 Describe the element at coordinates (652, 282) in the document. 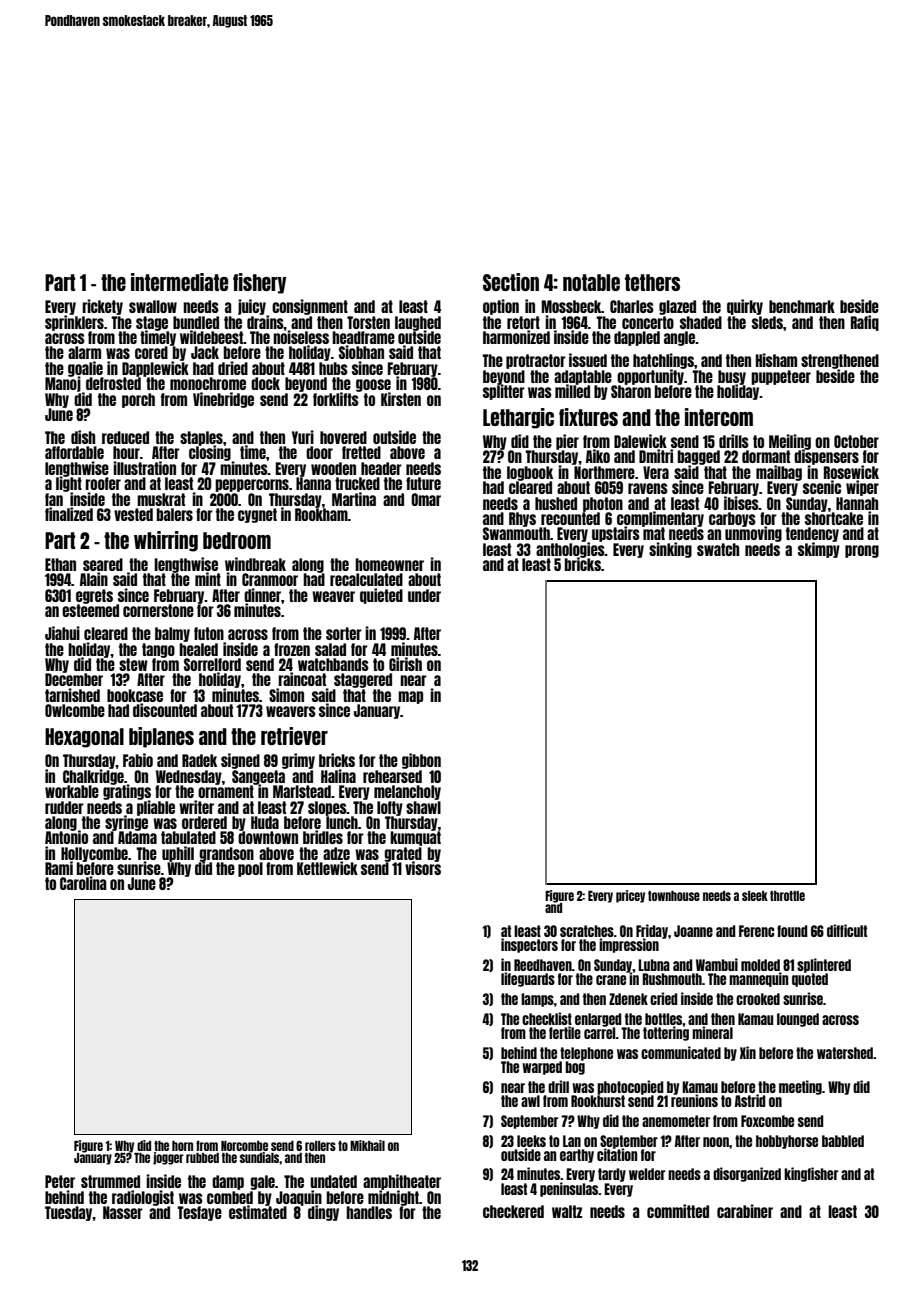

I see `tethers` at that location.
